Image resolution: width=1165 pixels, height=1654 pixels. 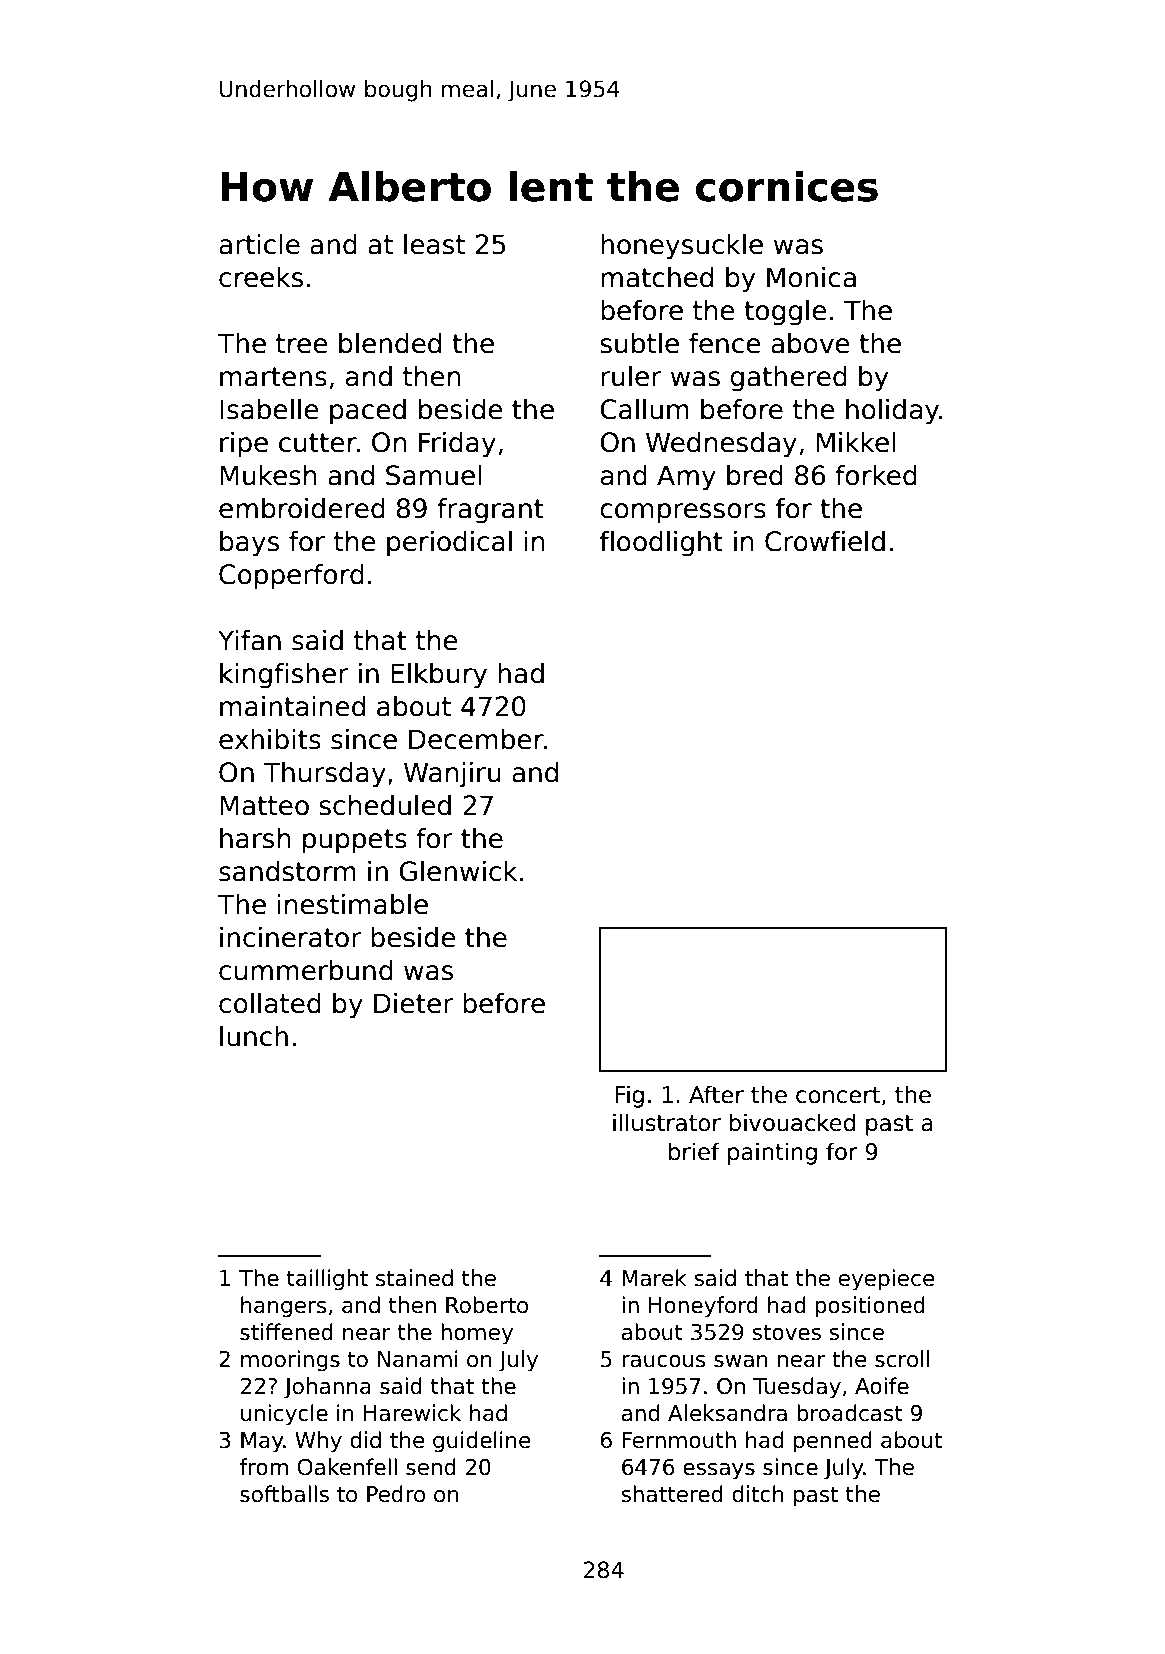 What do you see at coordinates (259, 244) in the image?
I see `article` at bounding box center [259, 244].
